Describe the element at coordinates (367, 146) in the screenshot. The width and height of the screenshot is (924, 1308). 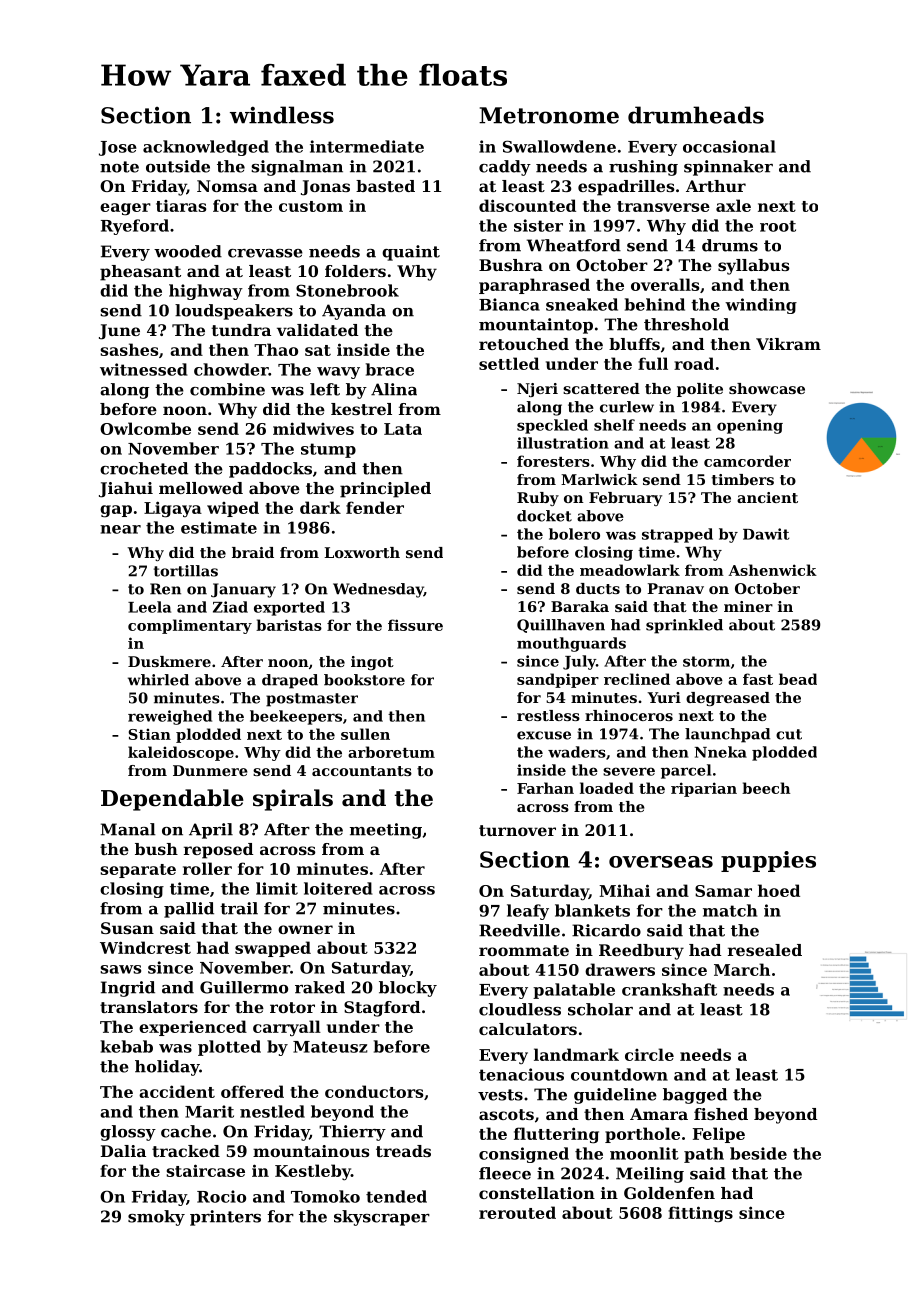
I see `intermediate` at that location.
